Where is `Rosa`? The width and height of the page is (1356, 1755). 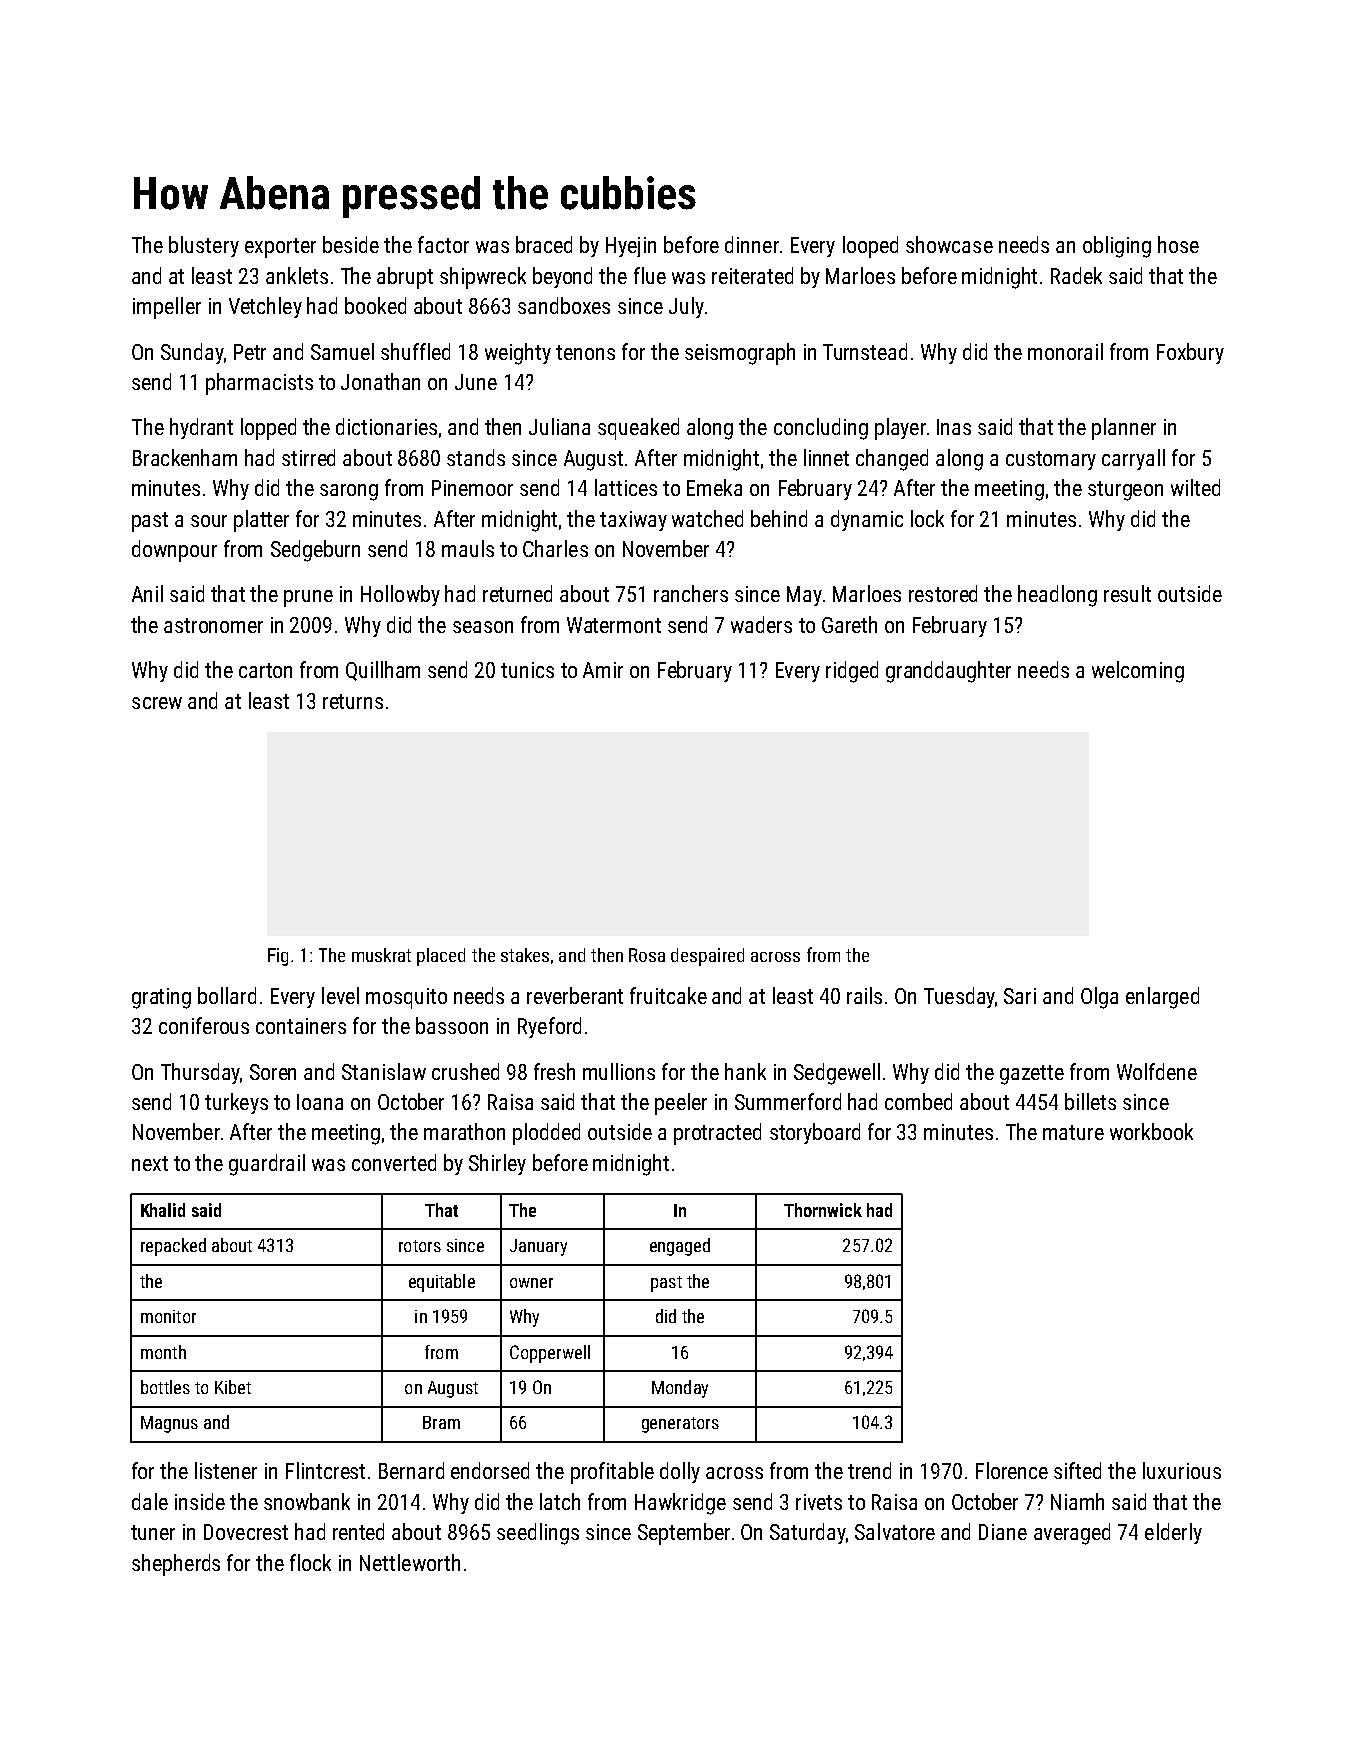
Rosa is located at coordinates (647, 955).
